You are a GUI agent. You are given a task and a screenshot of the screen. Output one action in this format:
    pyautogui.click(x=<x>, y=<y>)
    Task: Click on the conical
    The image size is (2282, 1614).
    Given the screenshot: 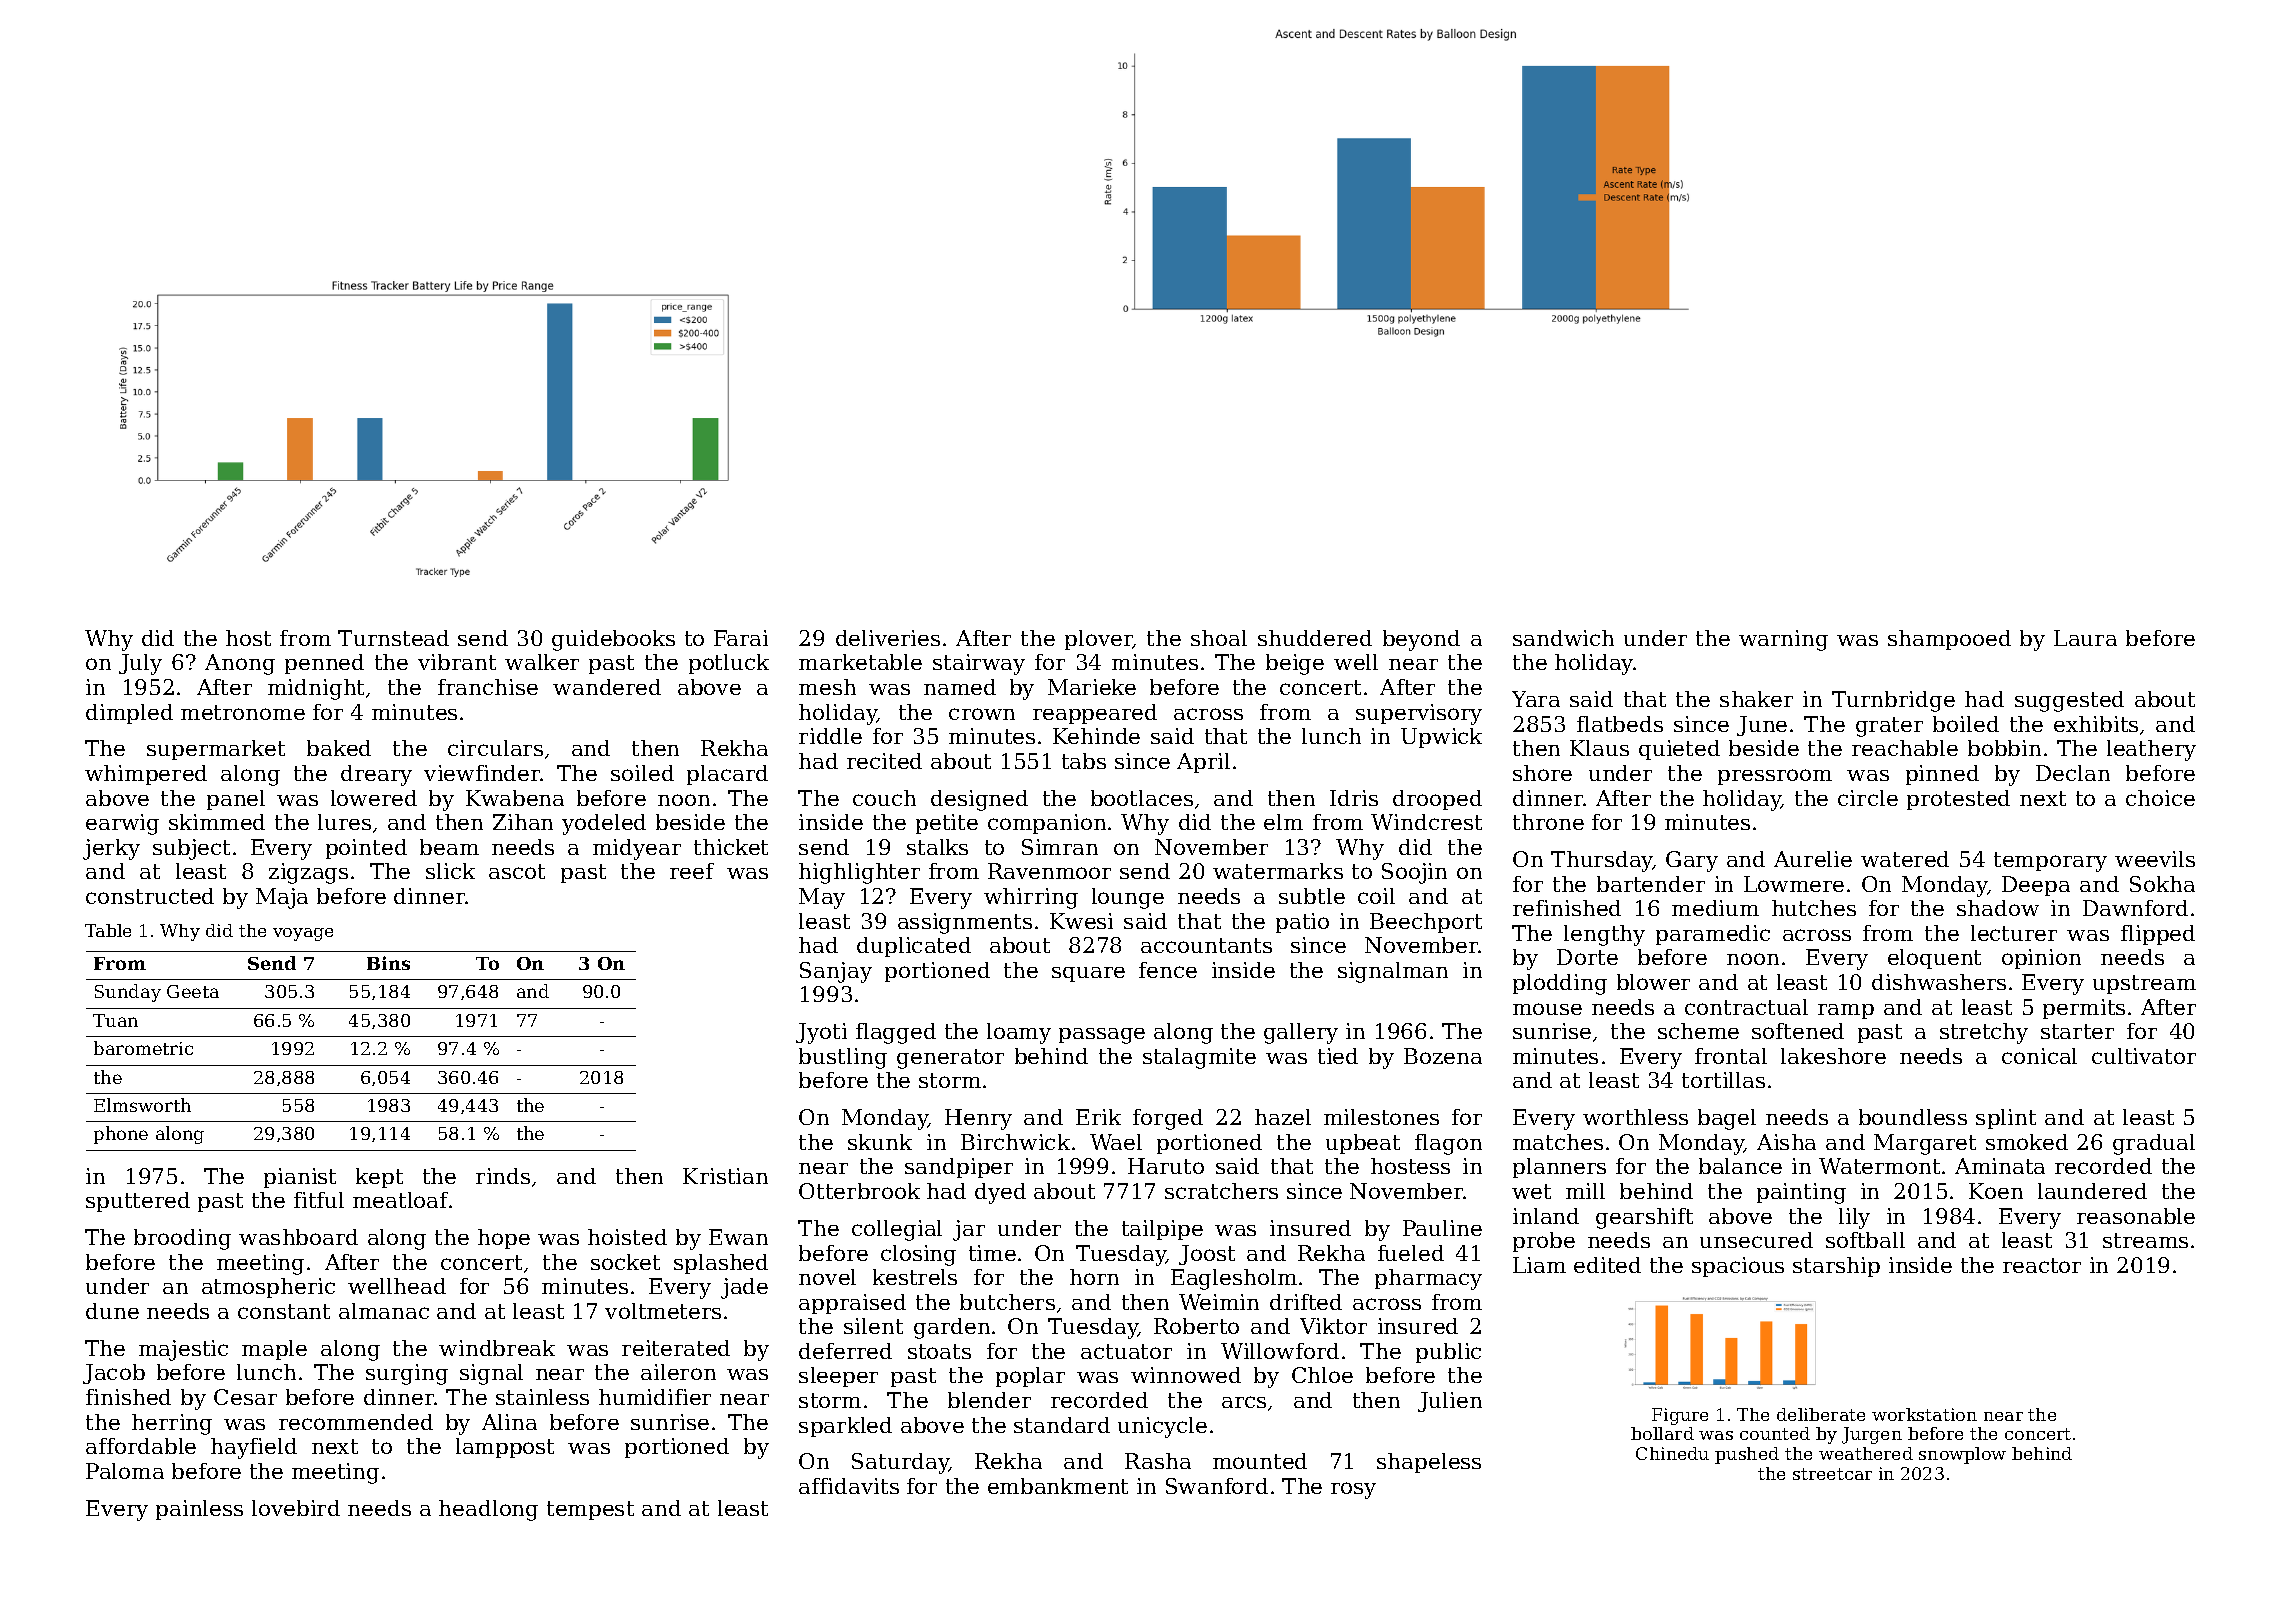 What is the action you would take?
    pyautogui.click(x=2039, y=1056)
